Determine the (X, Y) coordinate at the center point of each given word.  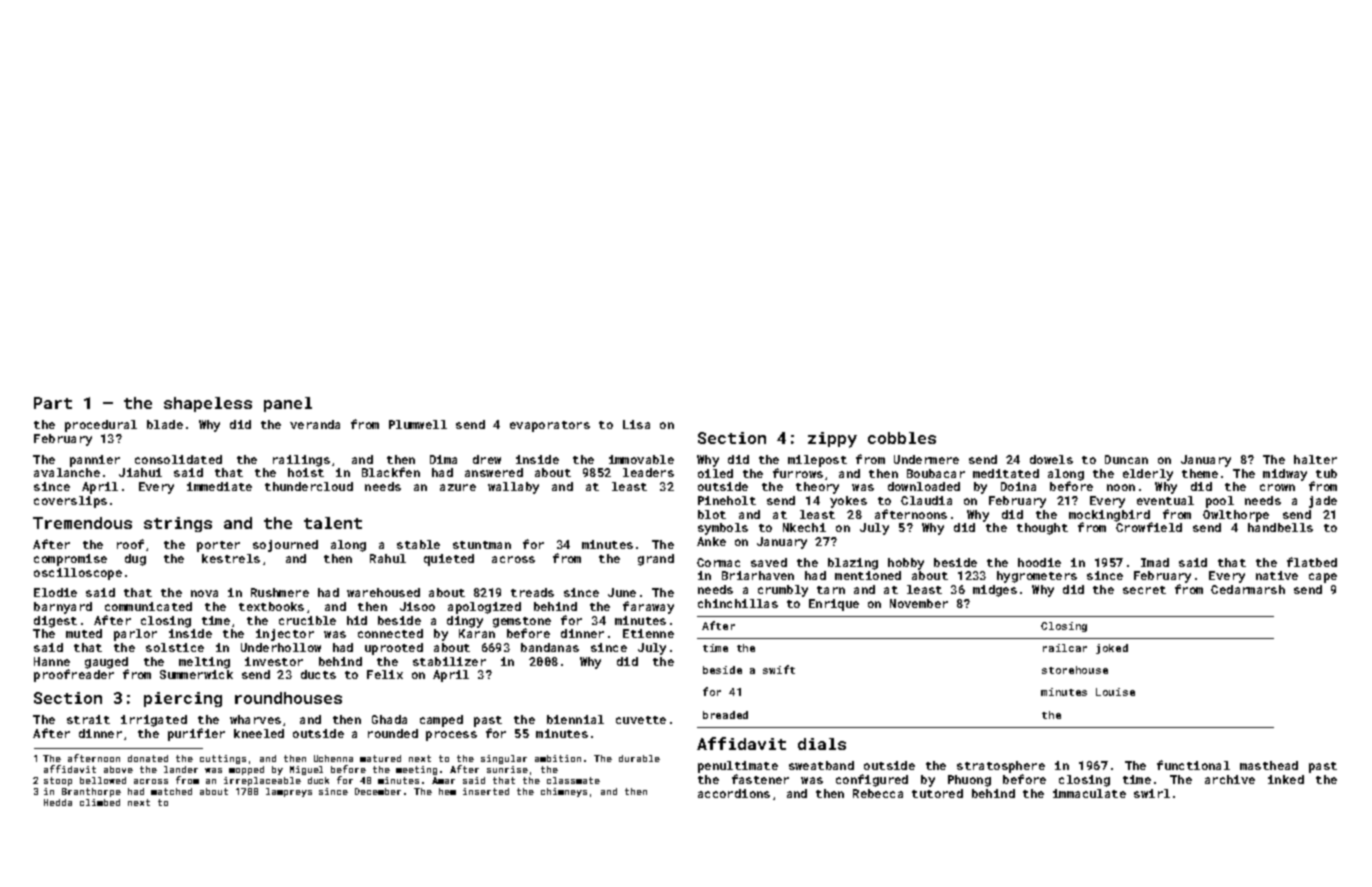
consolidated (178, 459)
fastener (760, 779)
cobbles (902, 438)
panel (288, 404)
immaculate (1089, 793)
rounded (393, 733)
